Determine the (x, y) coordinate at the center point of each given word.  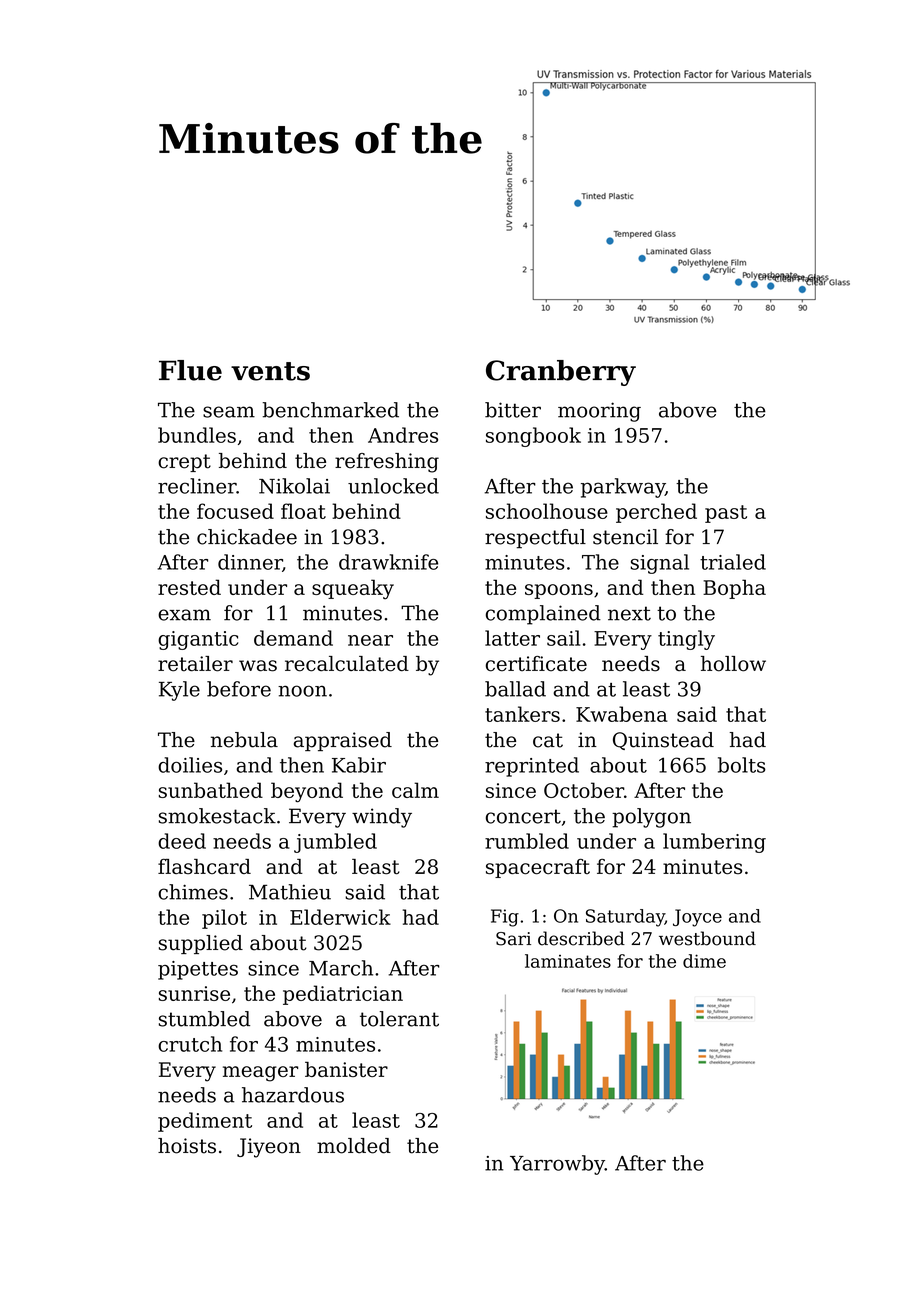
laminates (568, 961)
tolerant (399, 1019)
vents (270, 371)
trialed (733, 562)
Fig (505, 918)
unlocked (393, 486)
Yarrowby (557, 1165)
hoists (187, 1146)
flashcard (204, 866)
